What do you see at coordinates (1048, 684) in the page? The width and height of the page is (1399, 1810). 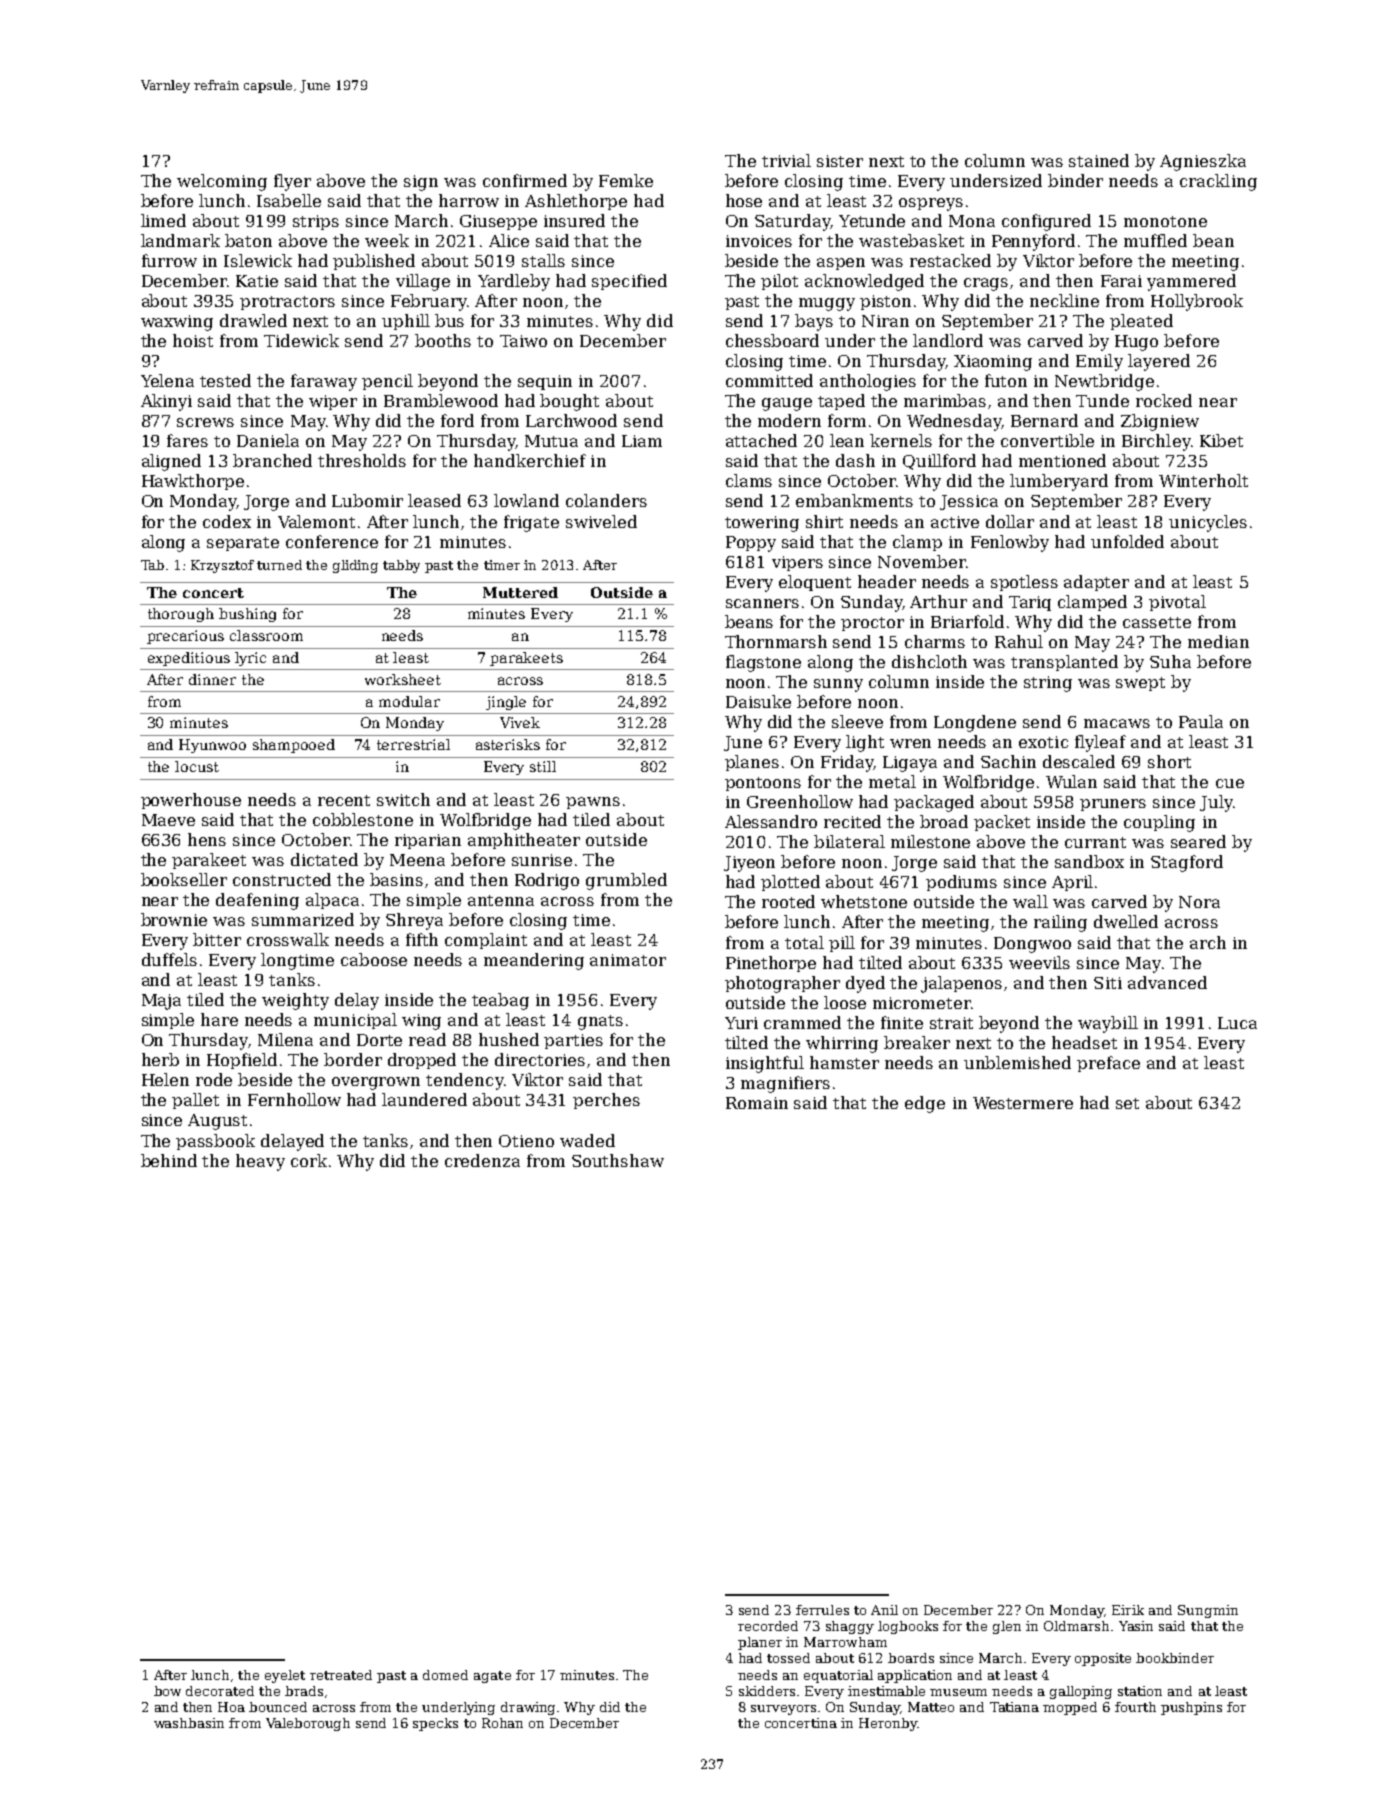 I see `string` at bounding box center [1048, 684].
